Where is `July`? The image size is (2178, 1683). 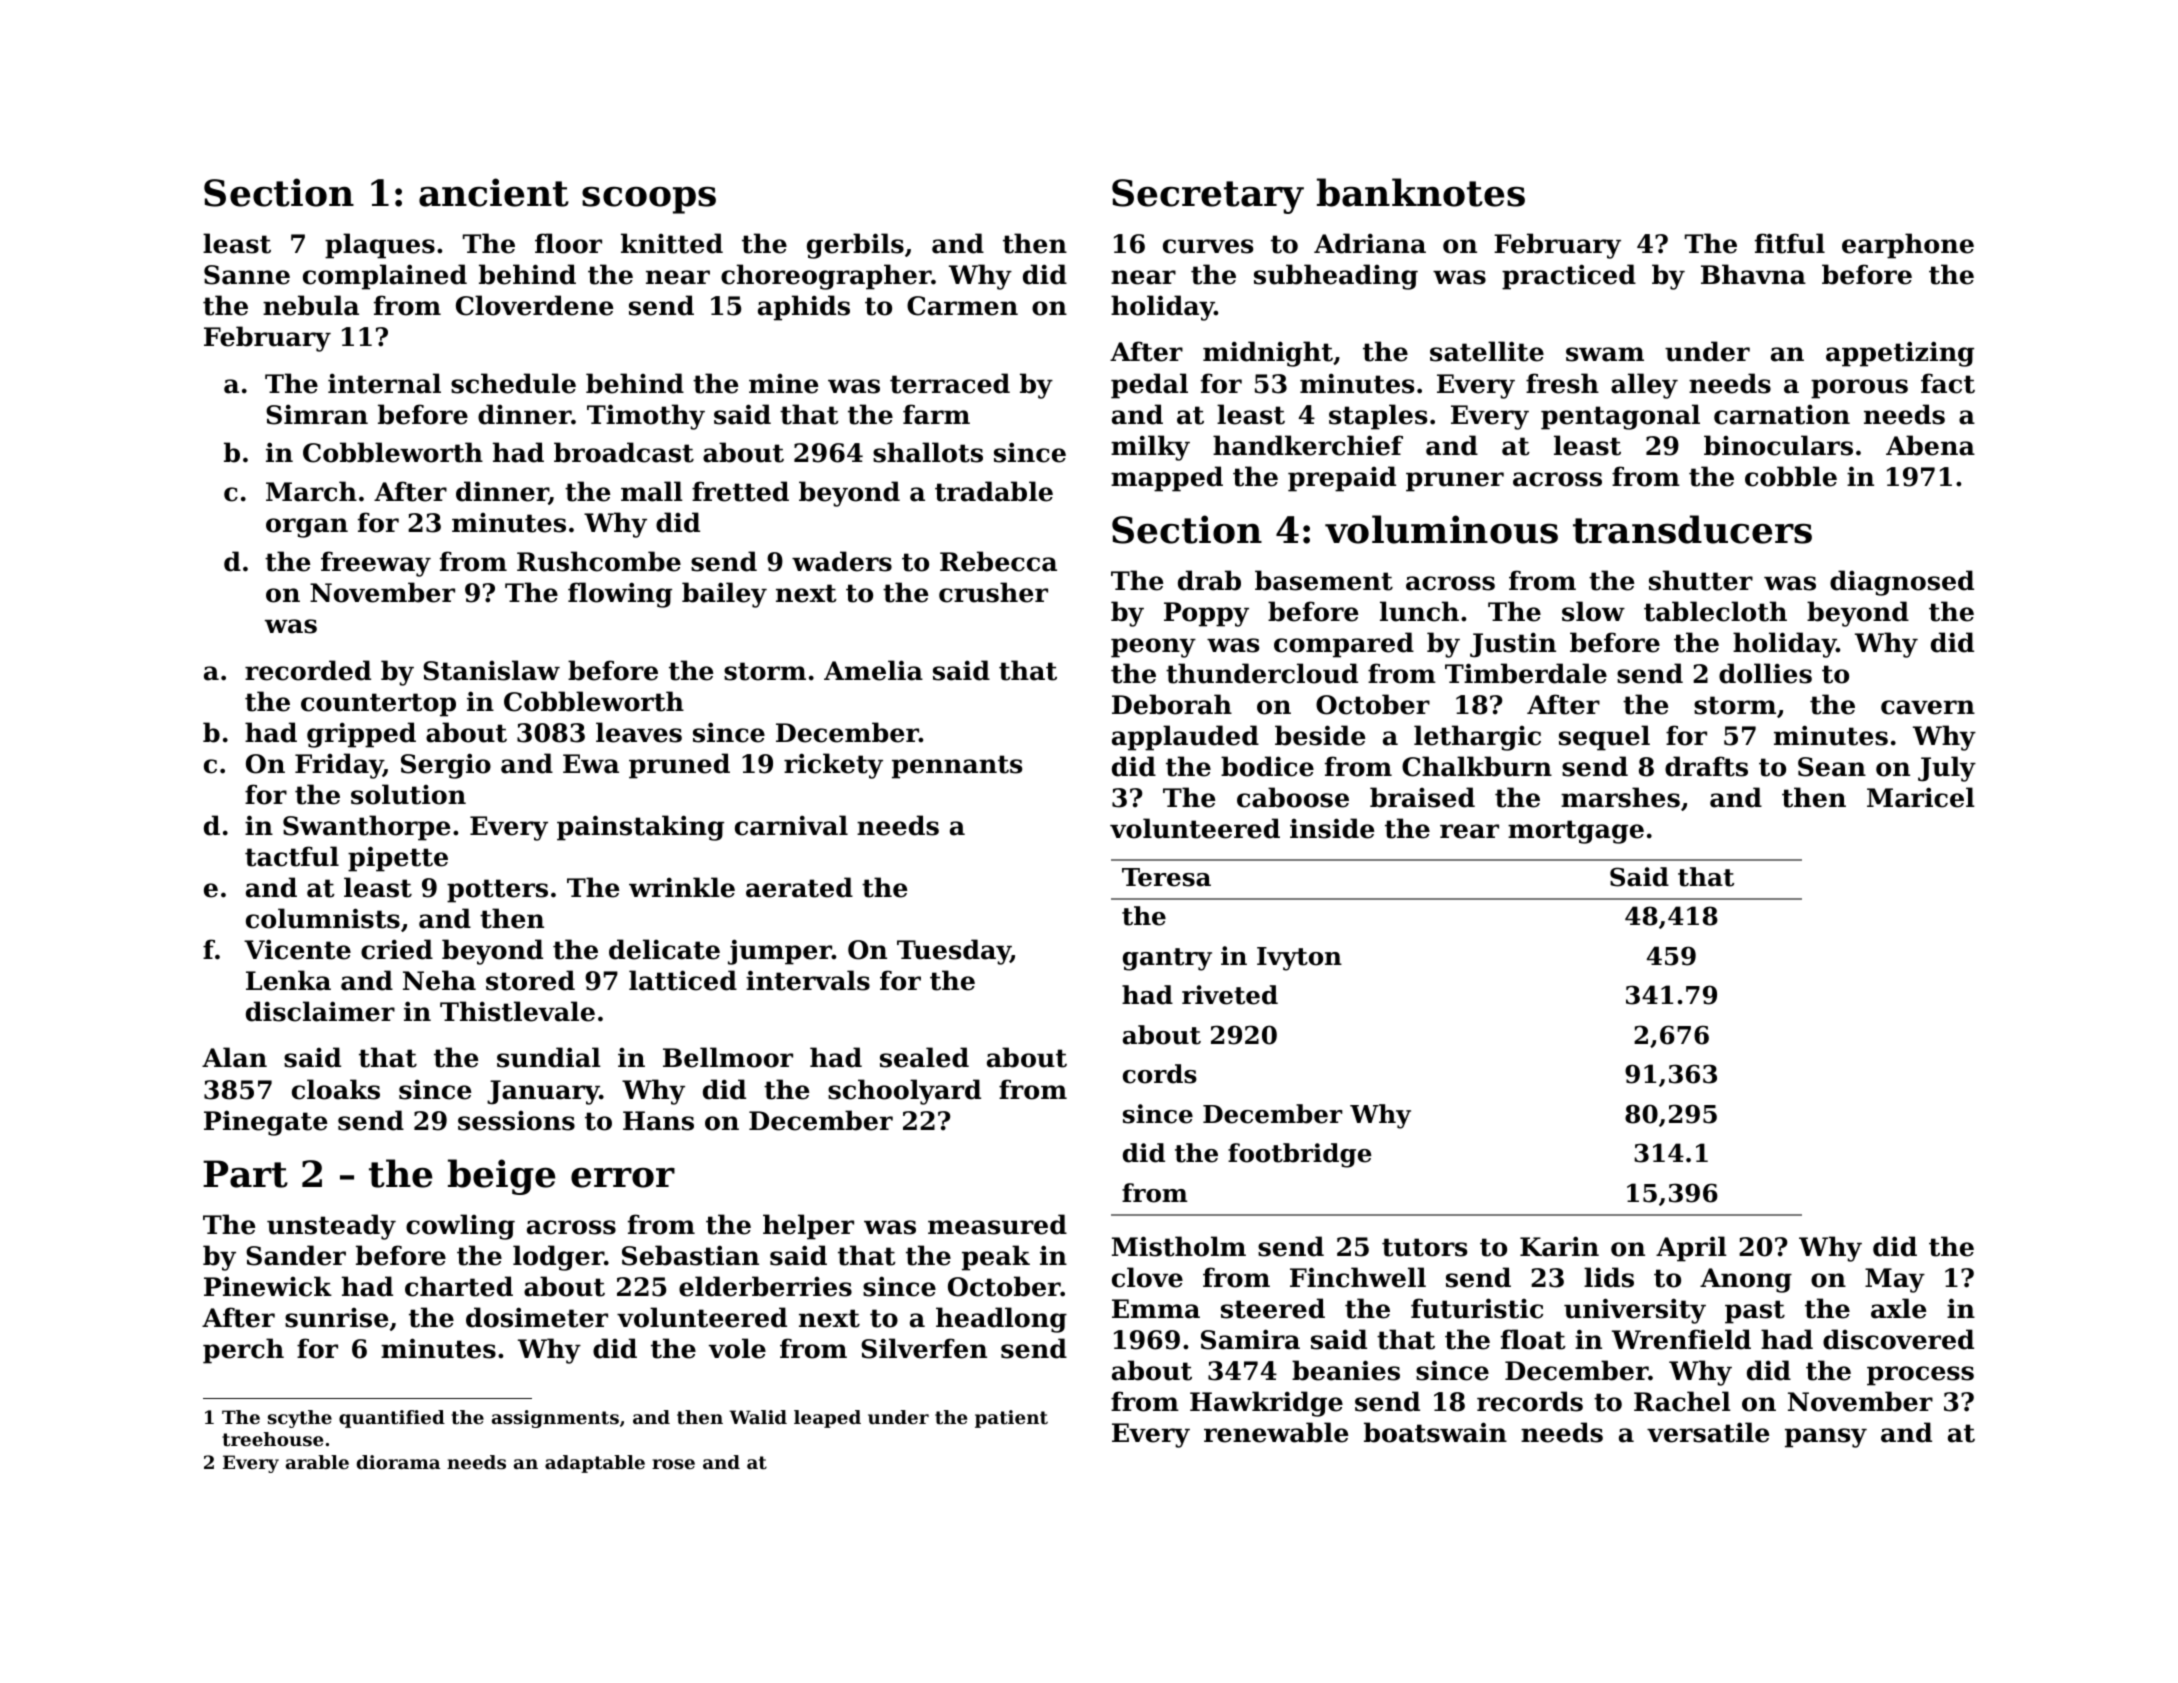 July is located at coordinates (1947, 769).
